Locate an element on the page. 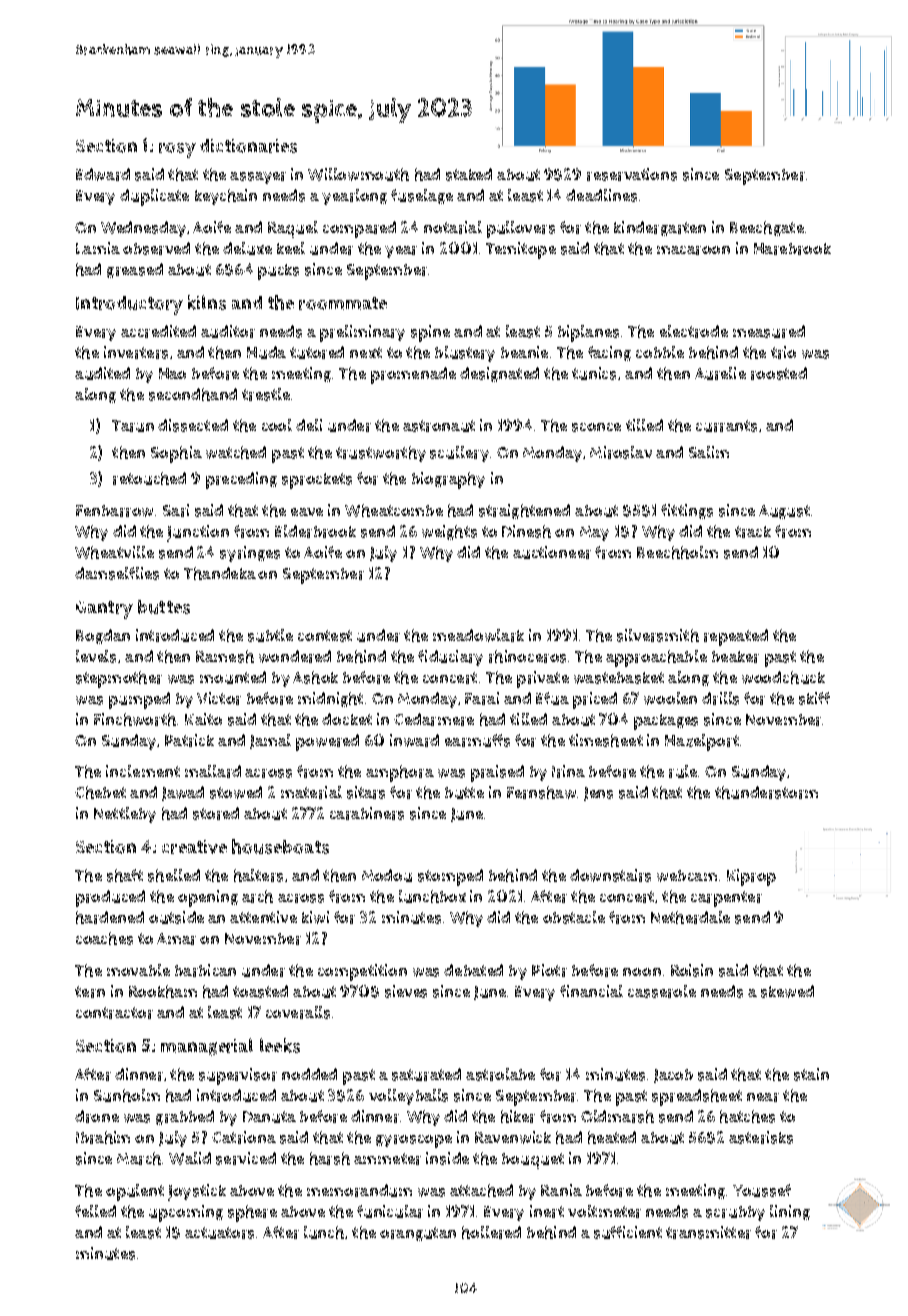 The width and height of the image is (908, 1316). duplicate is located at coordinates (154, 197).
